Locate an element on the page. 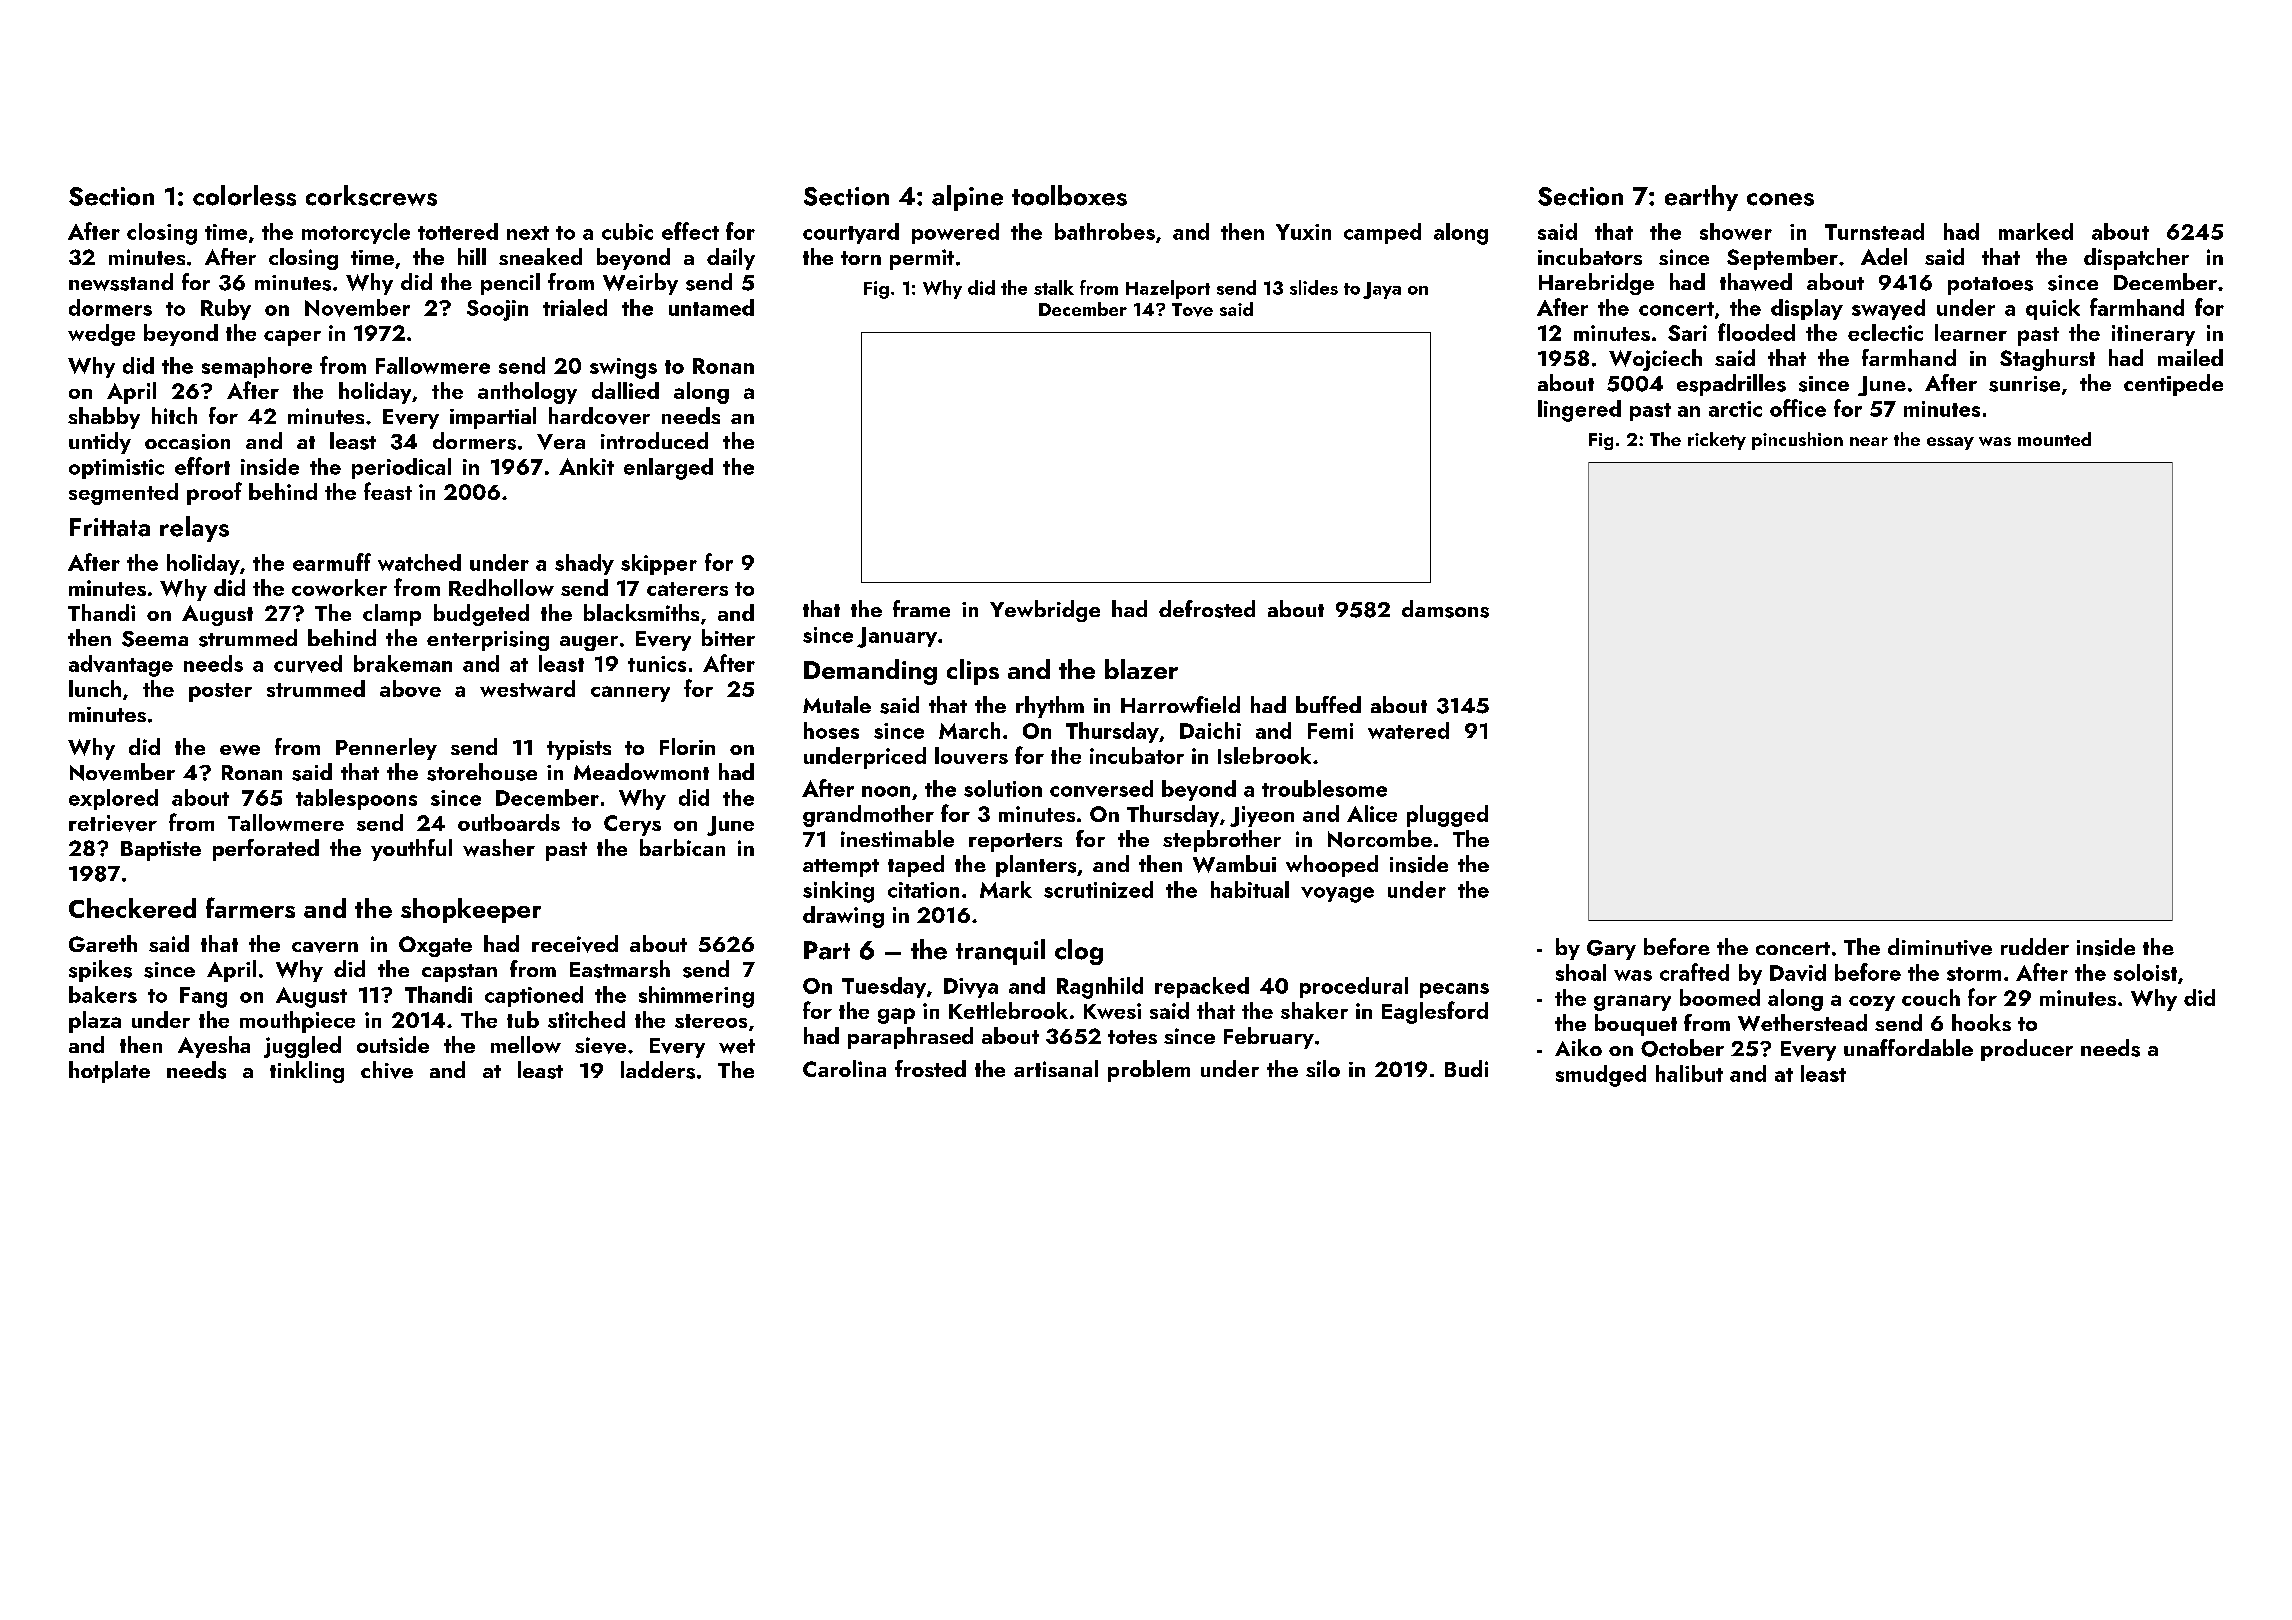 The image size is (2292, 1620). Jaya is located at coordinates (1382, 290).
